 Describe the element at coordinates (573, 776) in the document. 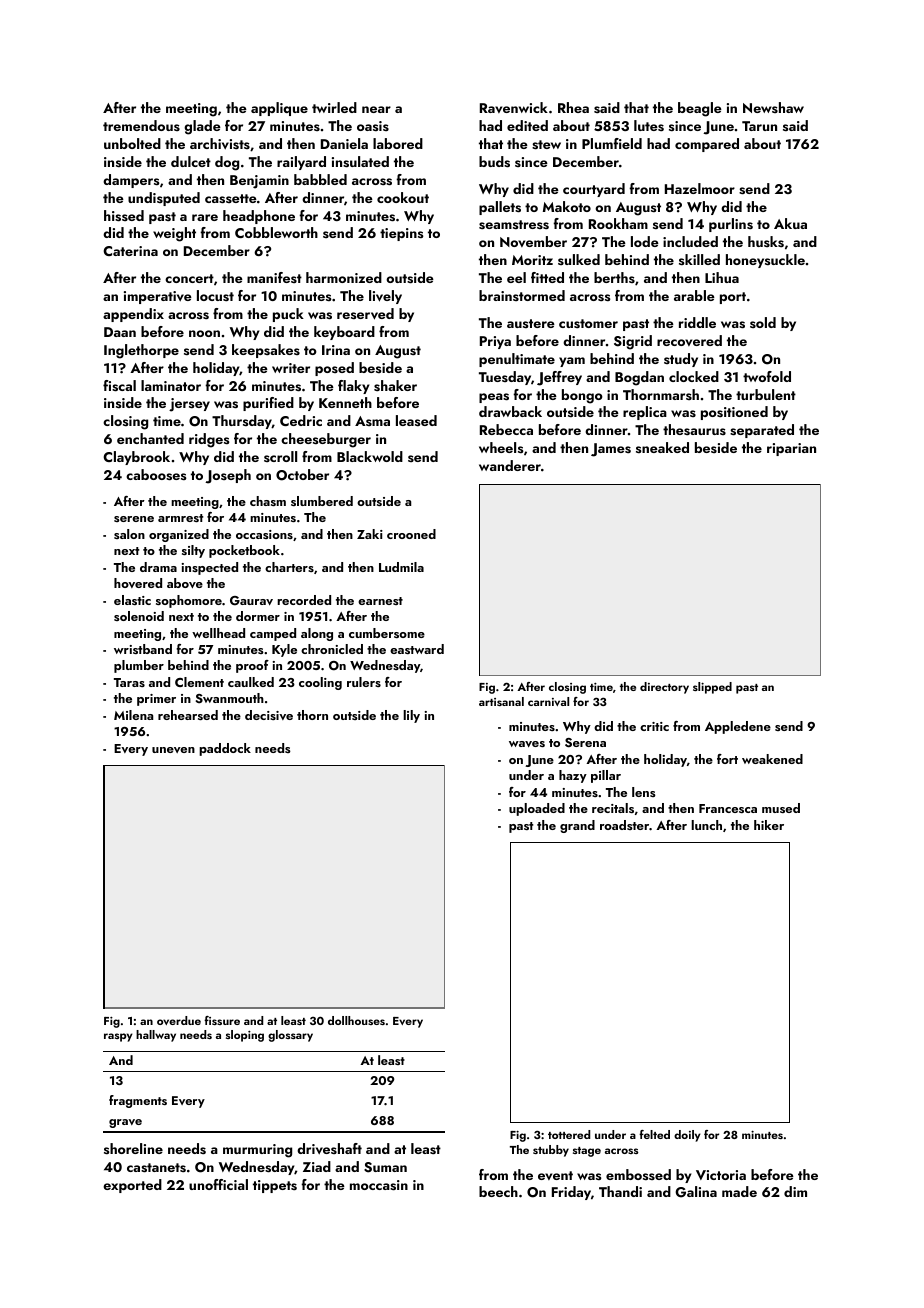

I see `hazy` at that location.
